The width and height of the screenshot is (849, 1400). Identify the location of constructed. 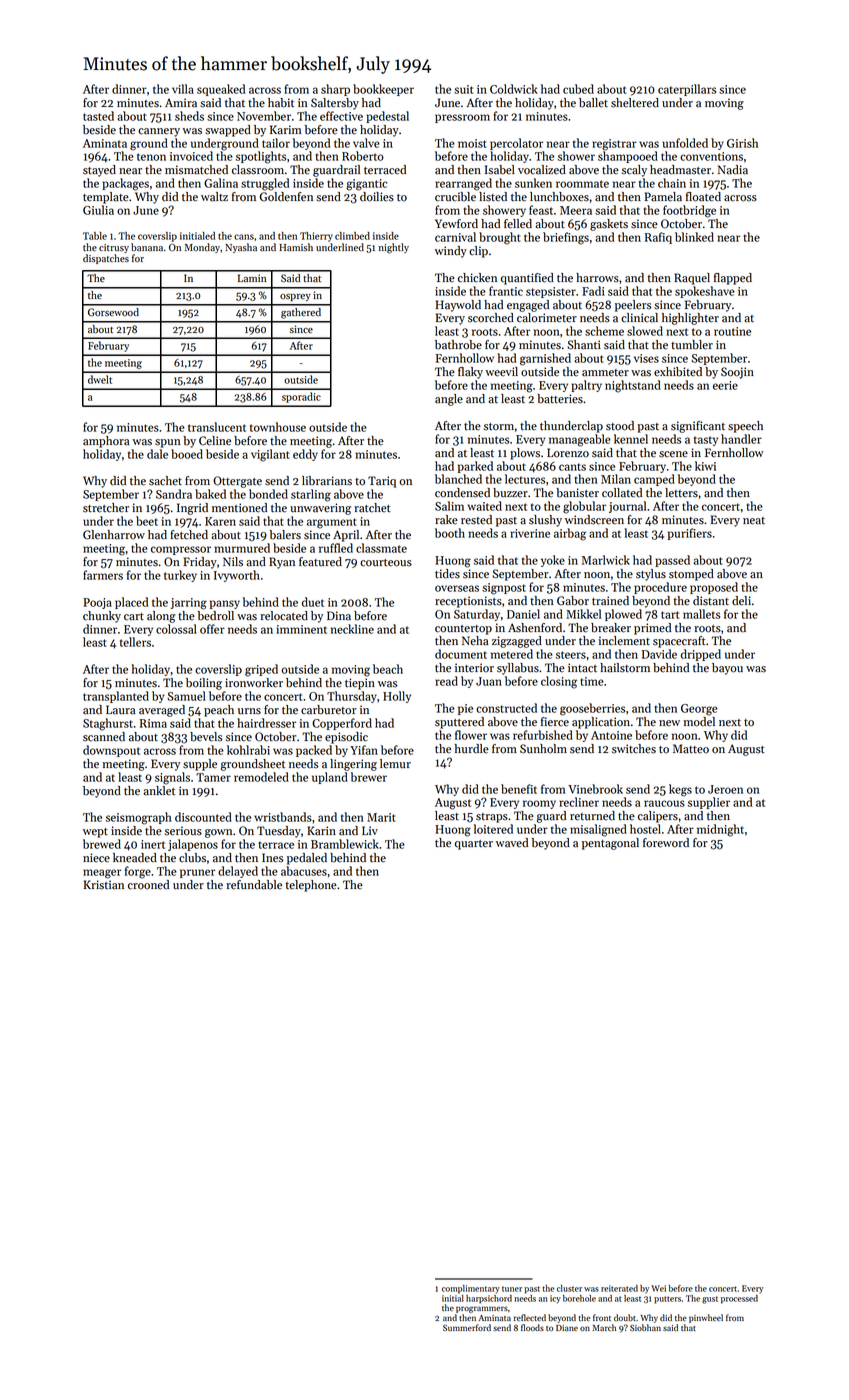
(506, 708).
